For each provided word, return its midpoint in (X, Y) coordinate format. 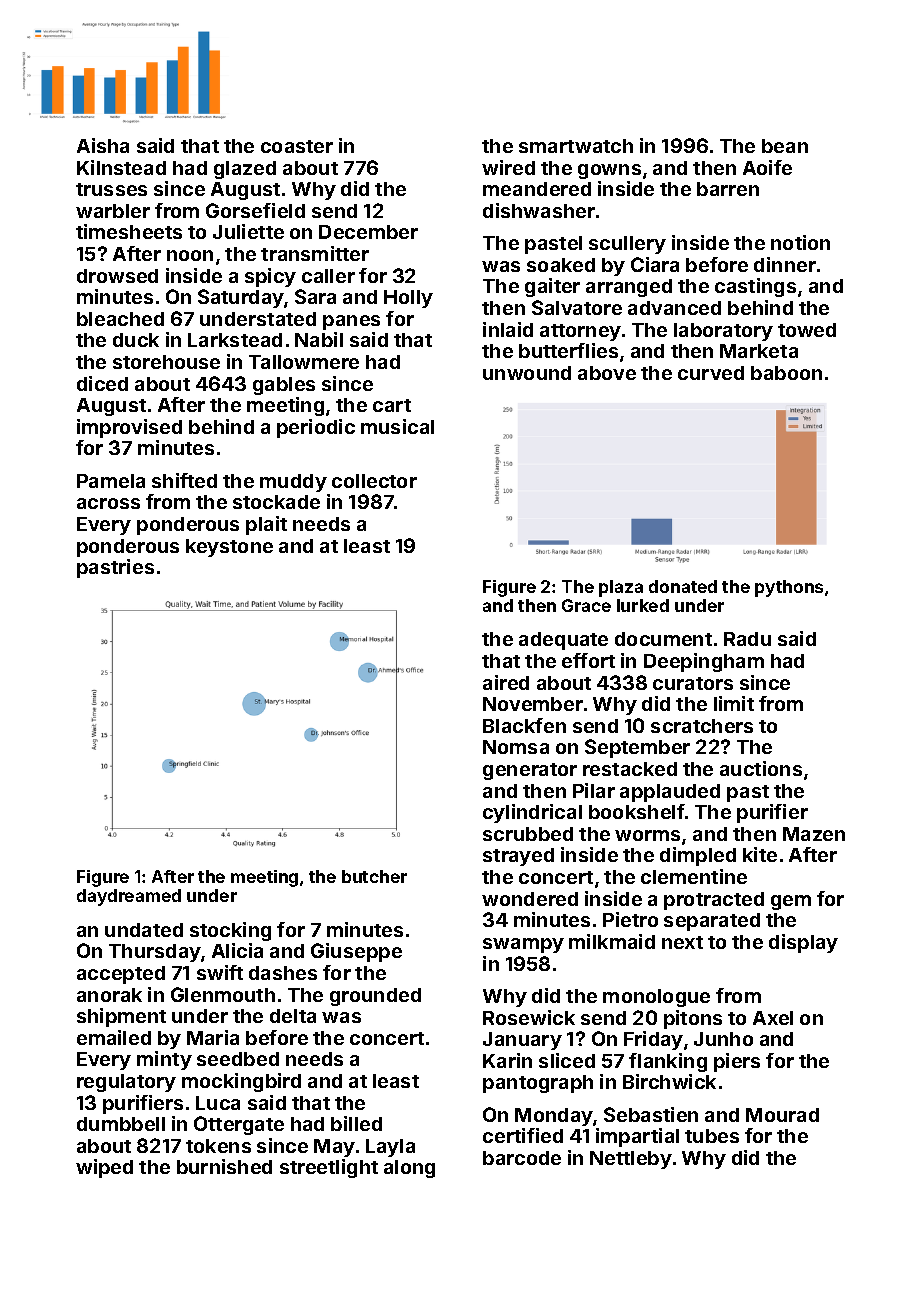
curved (711, 373)
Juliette (248, 231)
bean (785, 146)
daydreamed (129, 897)
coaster (297, 146)
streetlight (329, 1168)
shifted (184, 480)
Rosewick (529, 1017)
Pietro (630, 919)
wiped (104, 1168)
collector (374, 481)
